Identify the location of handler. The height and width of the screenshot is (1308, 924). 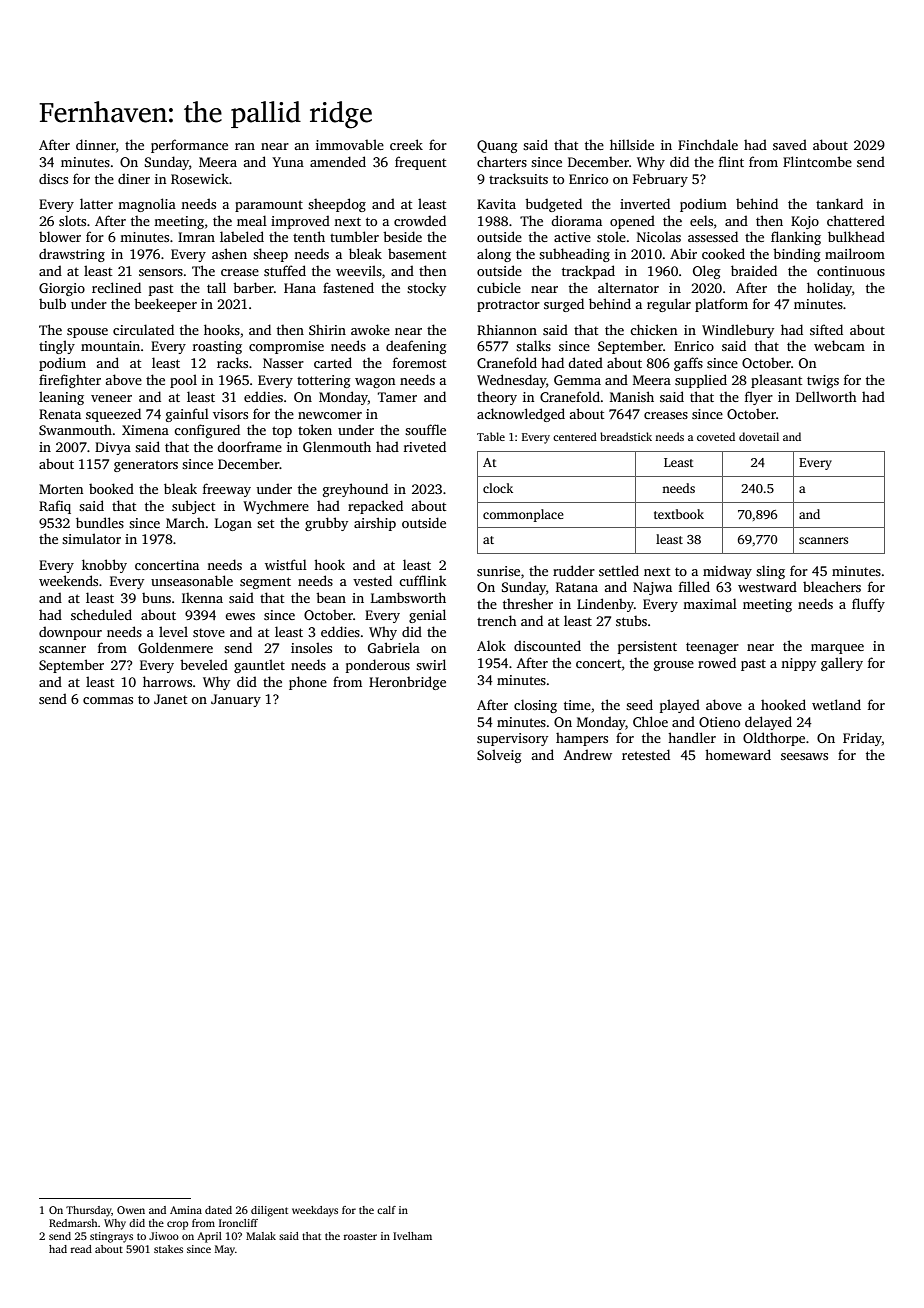
(692, 737).
